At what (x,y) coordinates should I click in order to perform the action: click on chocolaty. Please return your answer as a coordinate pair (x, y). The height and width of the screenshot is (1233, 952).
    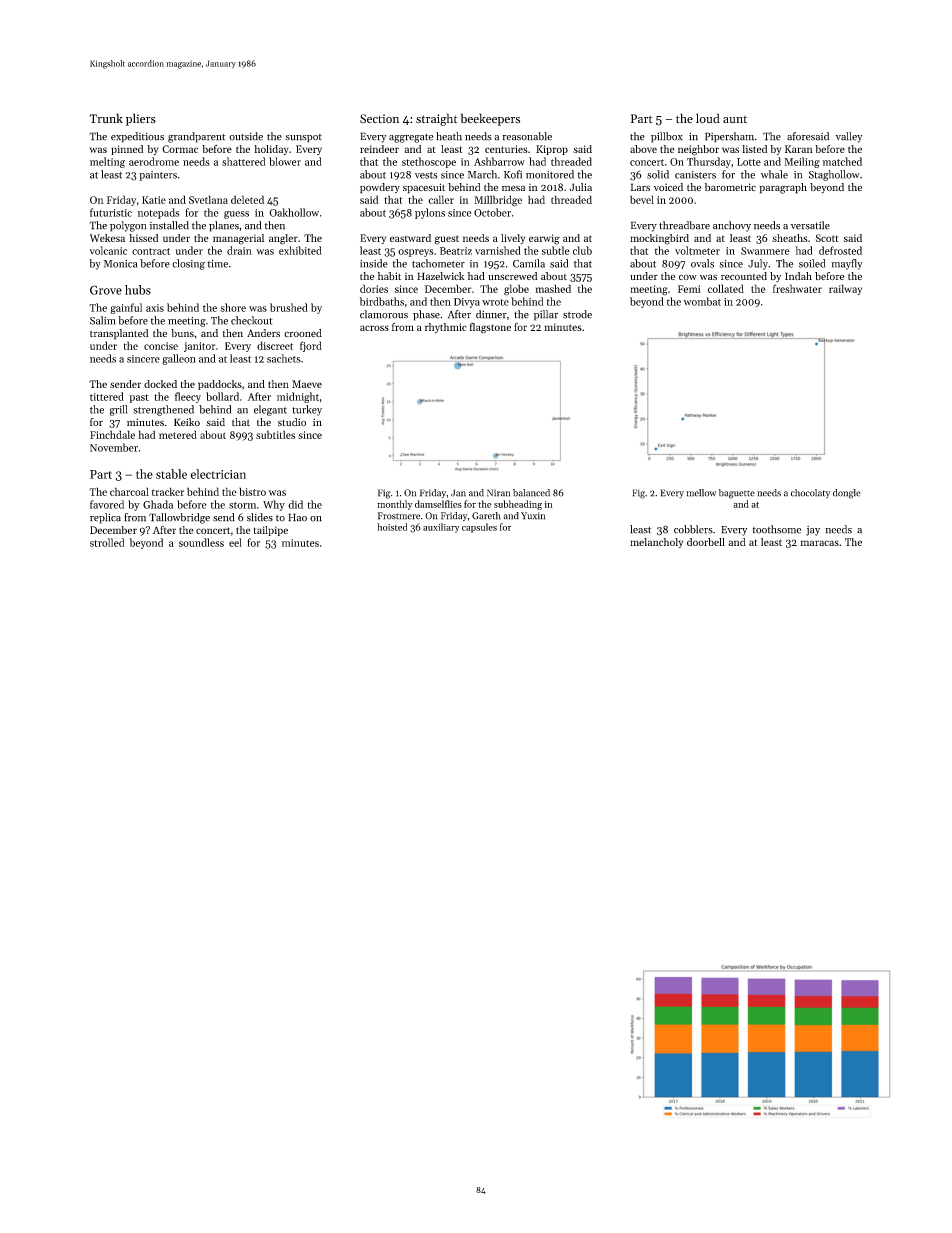
    Looking at the image, I should click on (810, 493).
